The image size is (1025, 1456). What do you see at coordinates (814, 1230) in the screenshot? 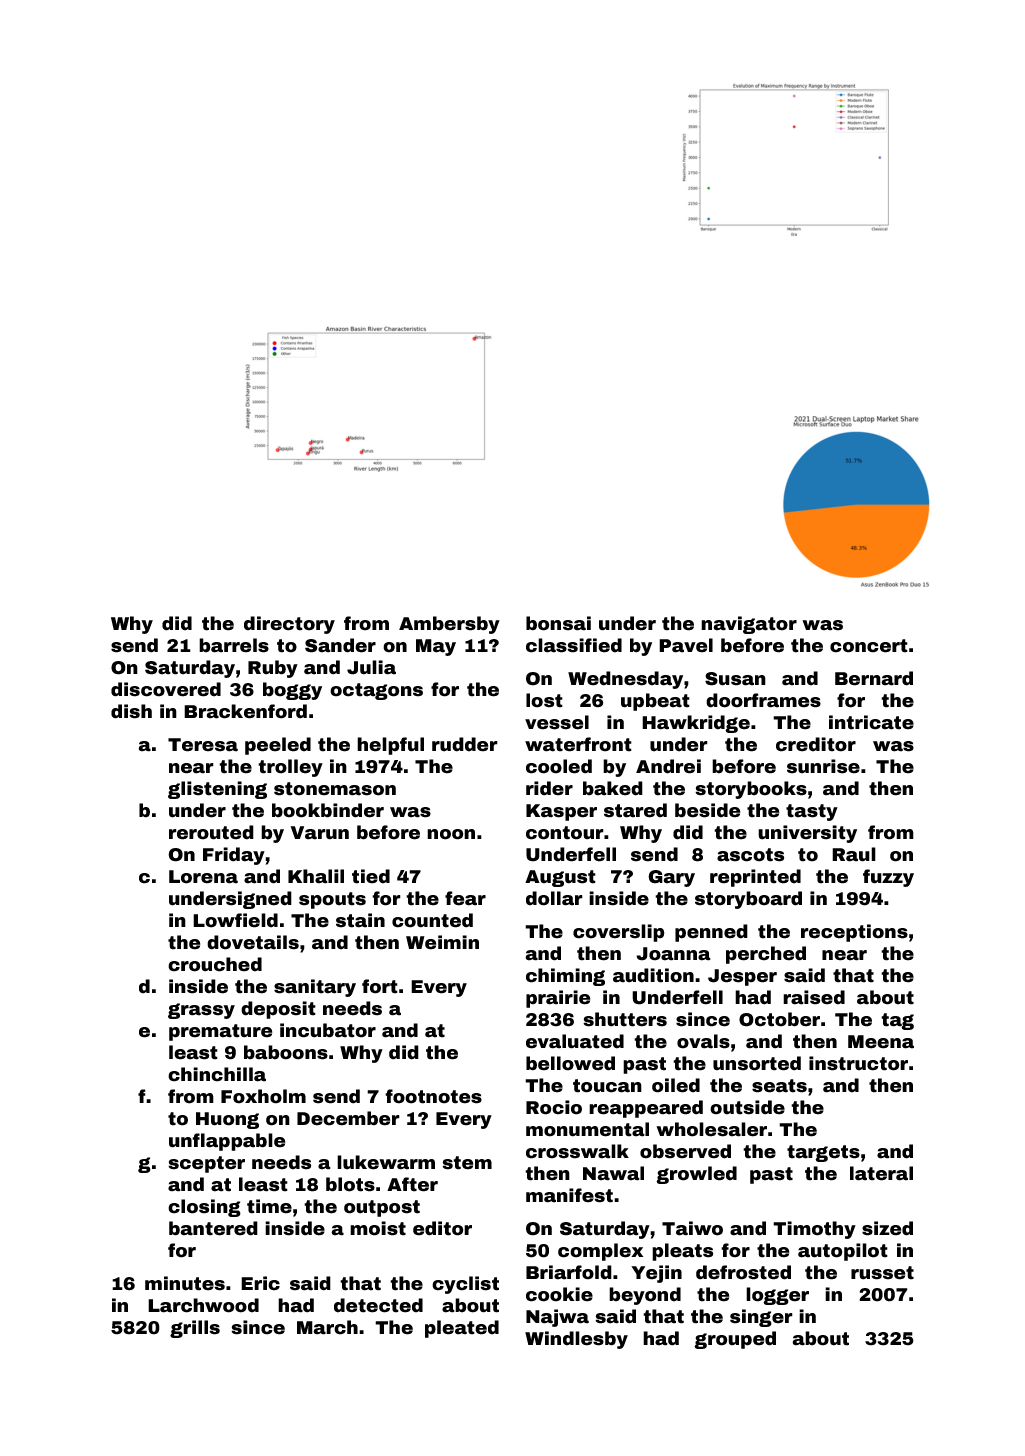
I see `Timothy` at bounding box center [814, 1230].
